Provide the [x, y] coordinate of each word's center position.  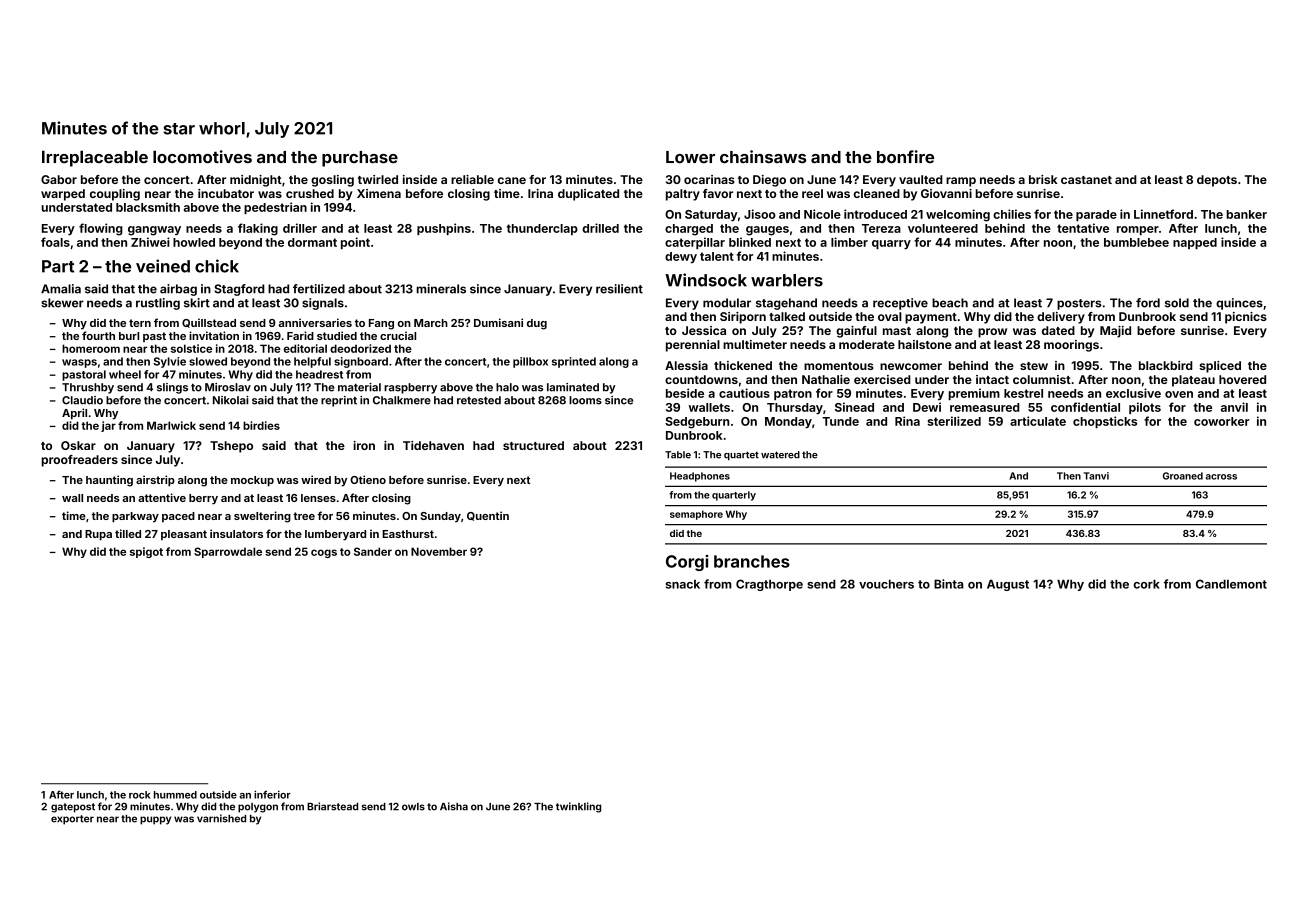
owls [413, 807]
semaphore [696, 515]
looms [585, 400]
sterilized [954, 421]
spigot [146, 552]
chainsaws [763, 157]
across [1221, 477]
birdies [261, 425]
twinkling [578, 807]
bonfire [905, 157]
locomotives [202, 157]
